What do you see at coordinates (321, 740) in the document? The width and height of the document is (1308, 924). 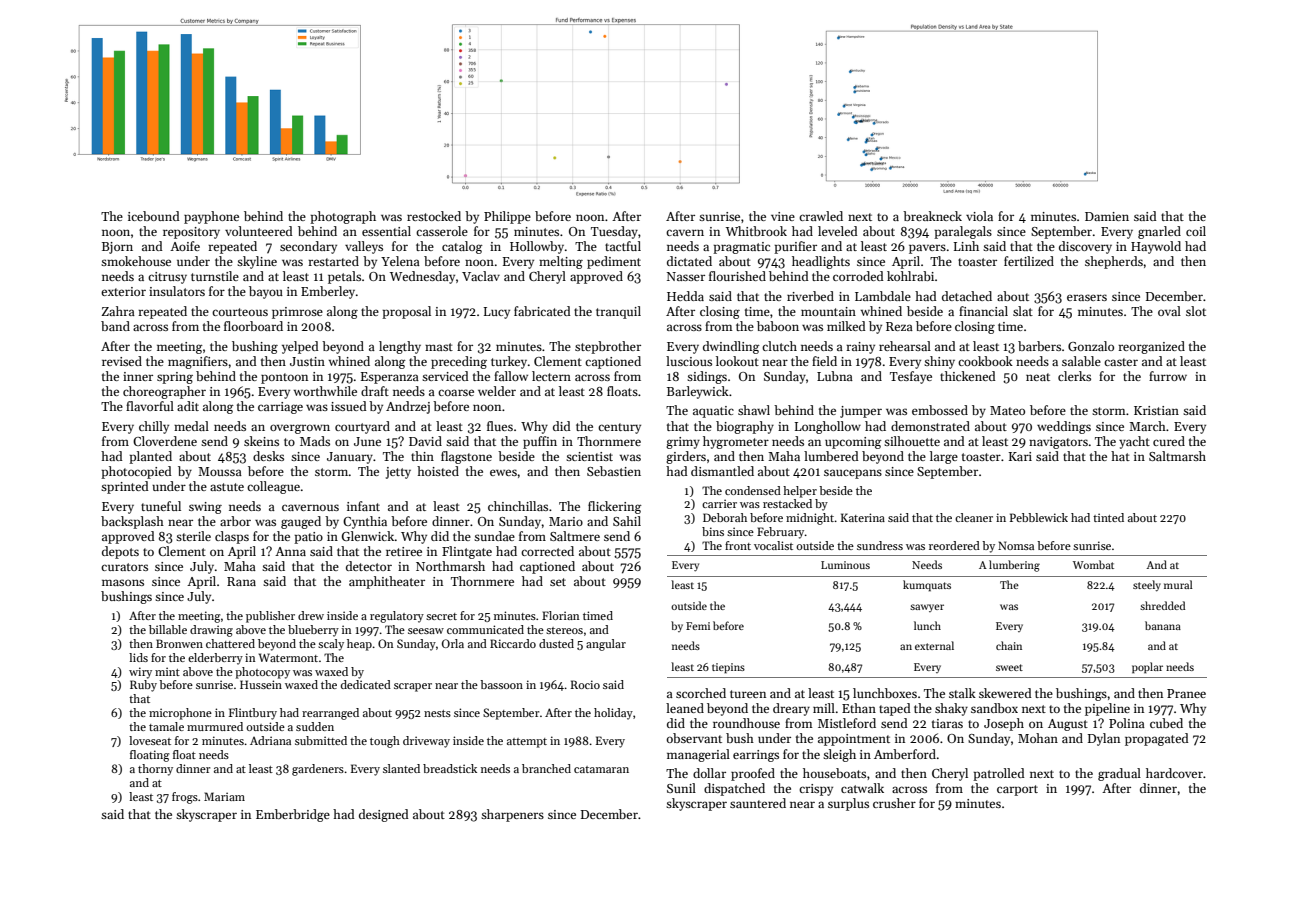 I see `submitted` at bounding box center [321, 740].
